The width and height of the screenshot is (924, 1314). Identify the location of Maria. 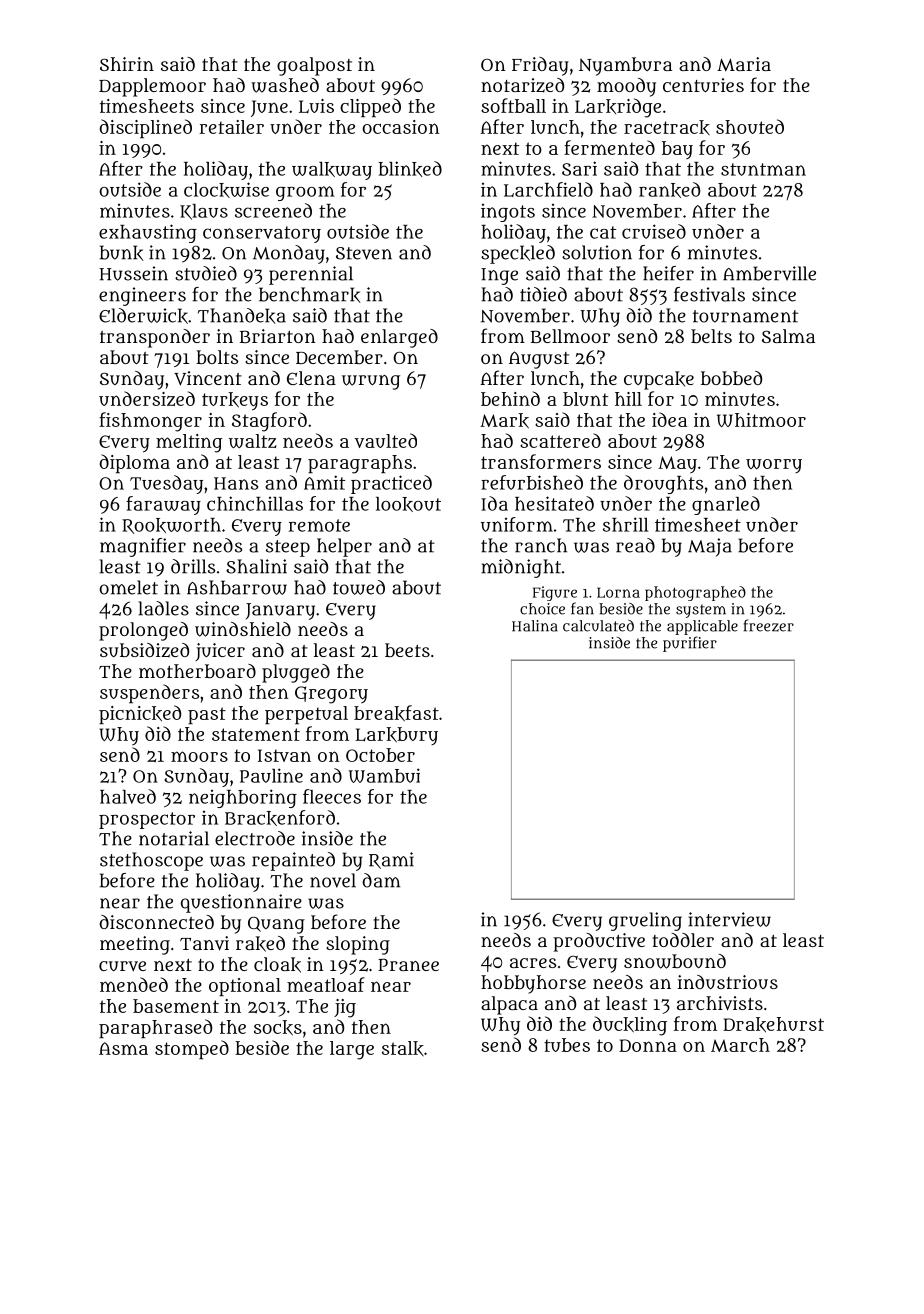
(744, 64).
